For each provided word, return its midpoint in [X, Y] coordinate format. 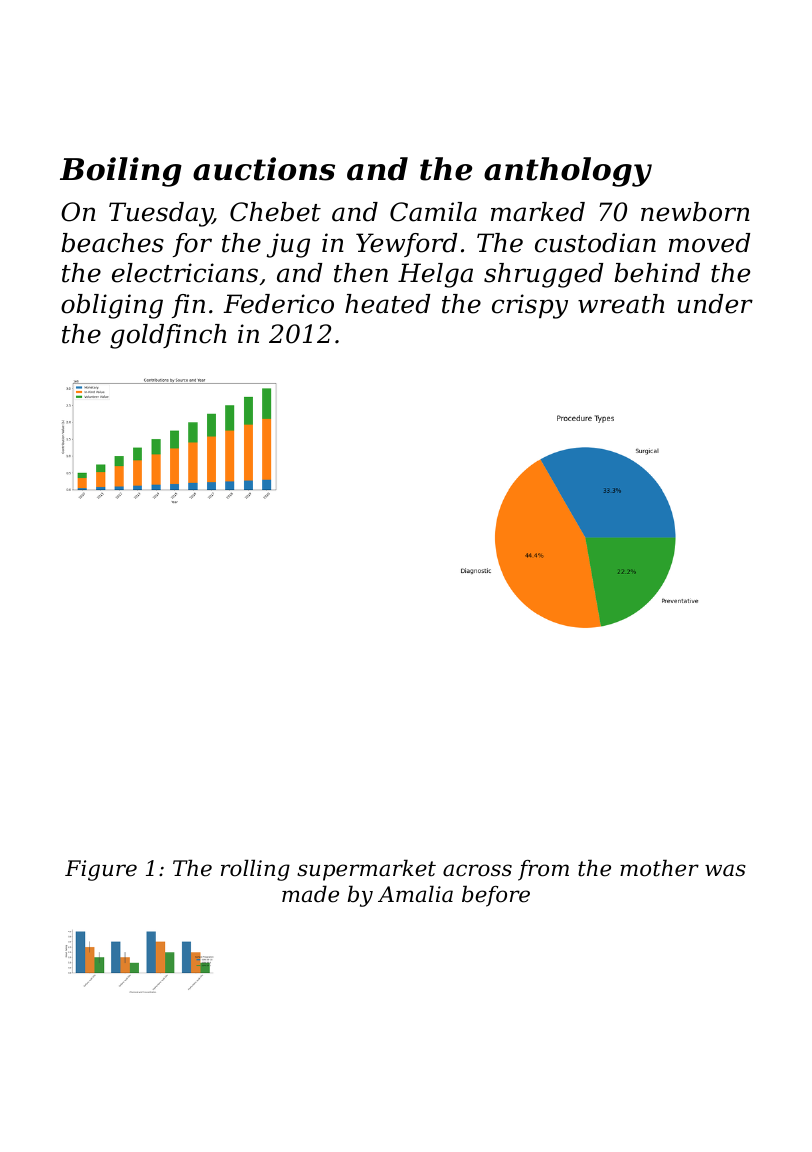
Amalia [415, 894]
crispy [530, 306]
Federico [278, 304]
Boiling [121, 172]
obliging [112, 306]
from [543, 870]
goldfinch [168, 336]
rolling [255, 870]
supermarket [366, 870]
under [715, 304]
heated [387, 304]
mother [659, 868]
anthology [568, 172]
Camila [433, 212]
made [310, 894]
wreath [621, 304]
